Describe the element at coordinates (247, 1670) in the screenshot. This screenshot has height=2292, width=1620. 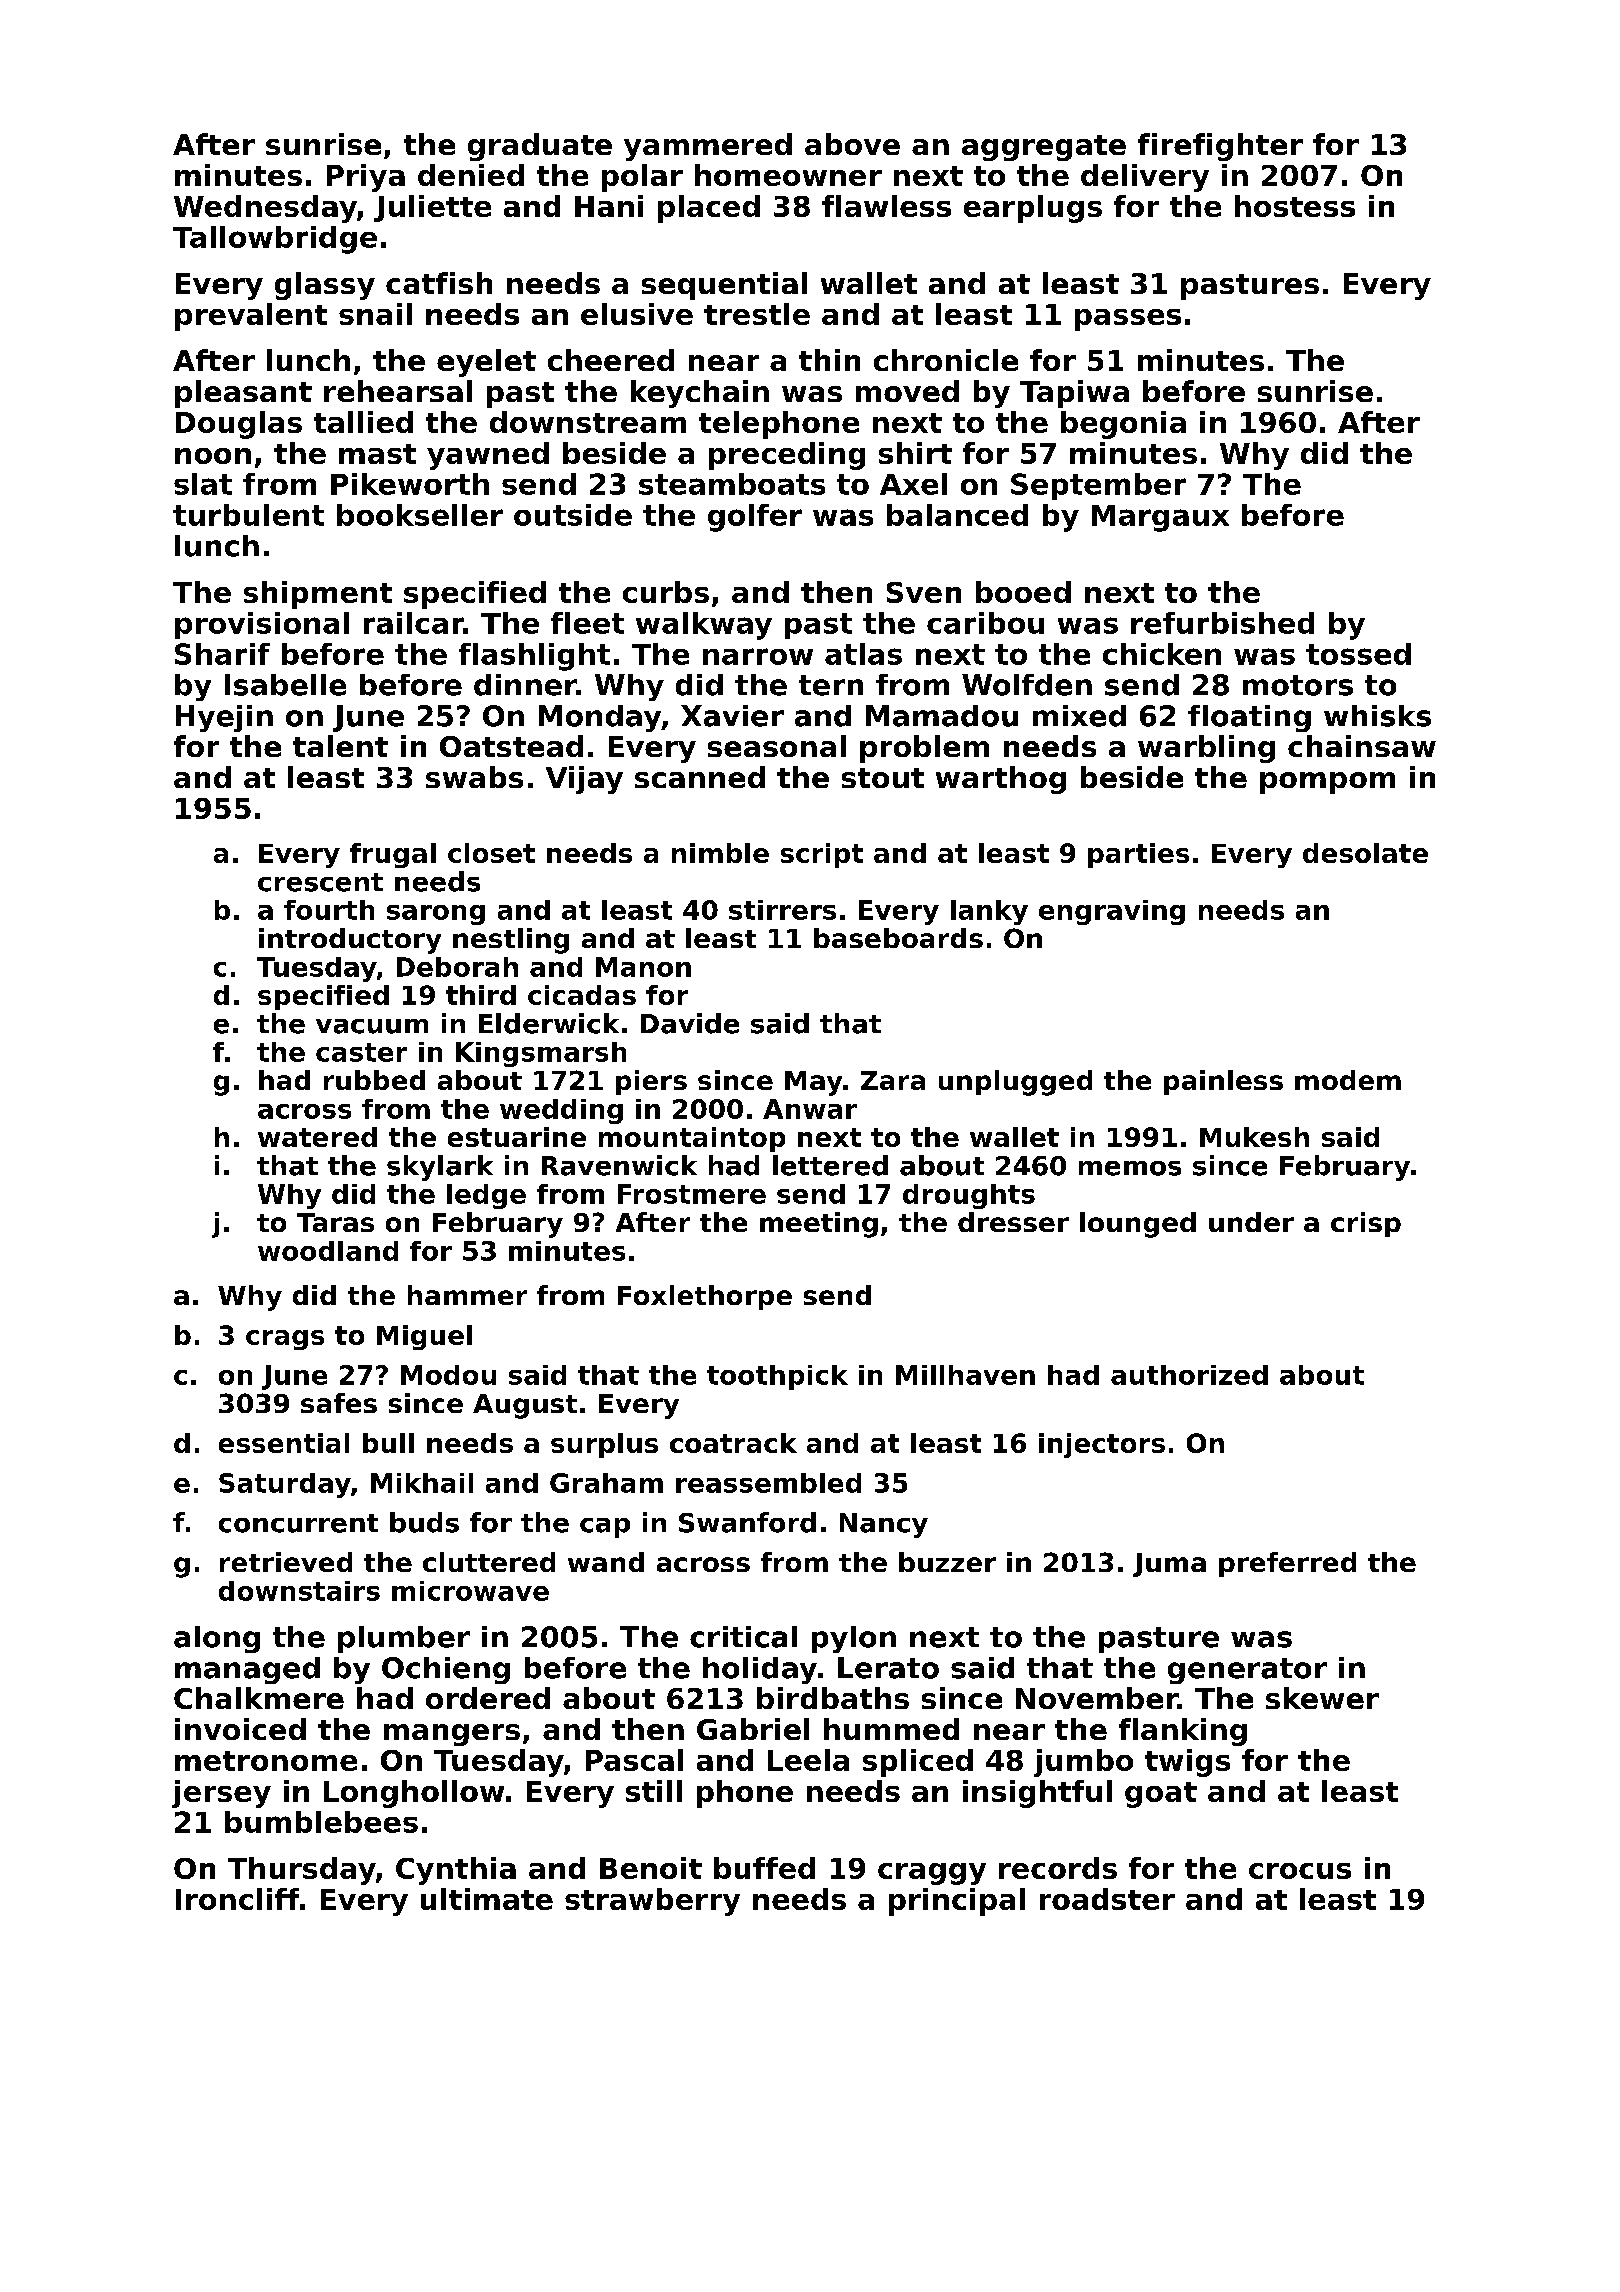
I see `managed` at that location.
